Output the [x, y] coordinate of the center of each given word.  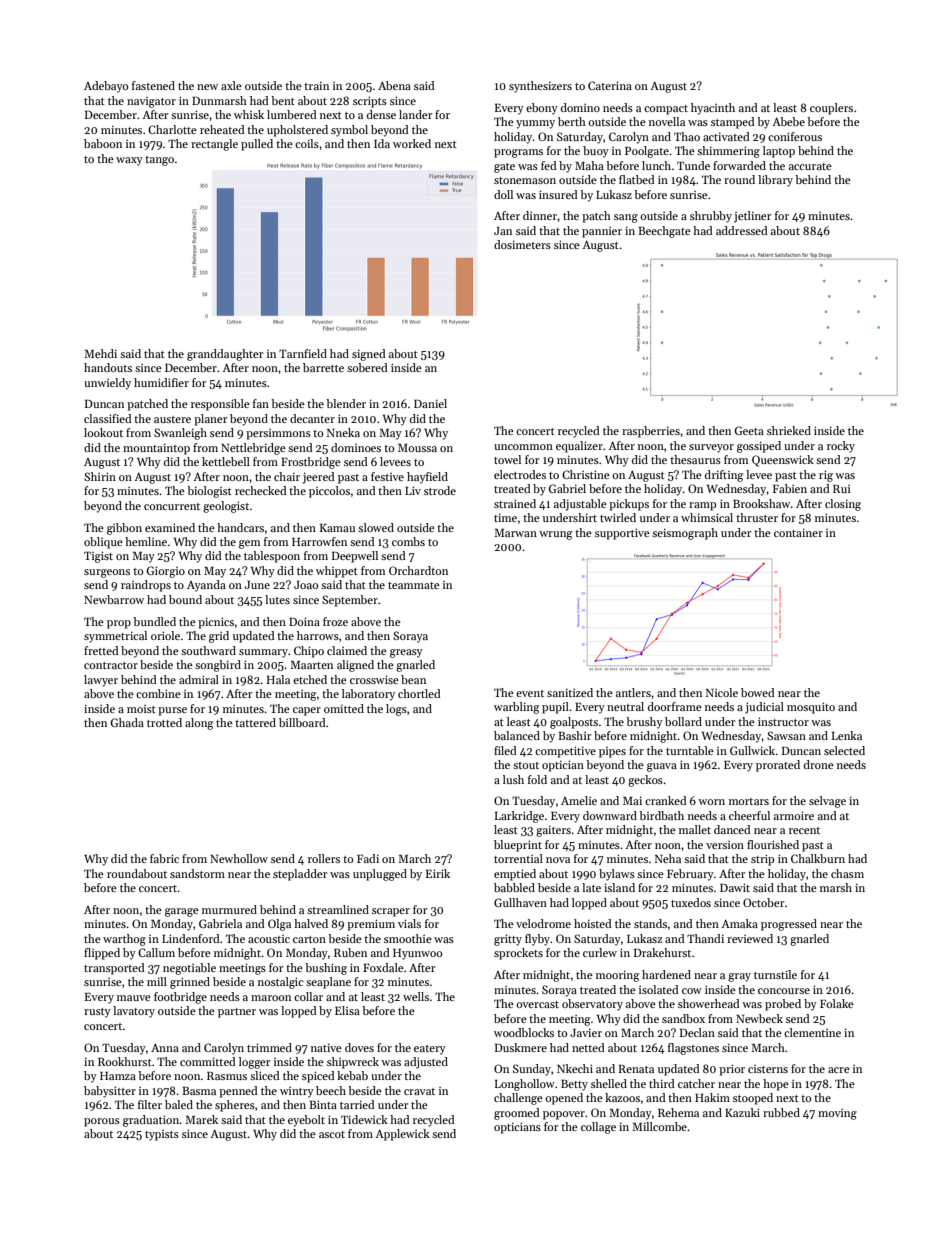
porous [102, 1122]
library [775, 181]
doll [503, 194]
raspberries [651, 432]
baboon [103, 143]
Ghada [127, 722]
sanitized [570, 692]
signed [369, 355]
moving [837, 1114]
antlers [633, 692]
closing [843, 505]
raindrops [146, 586]
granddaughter [225, 355]
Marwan [515, 533]
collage [598, 1128]
